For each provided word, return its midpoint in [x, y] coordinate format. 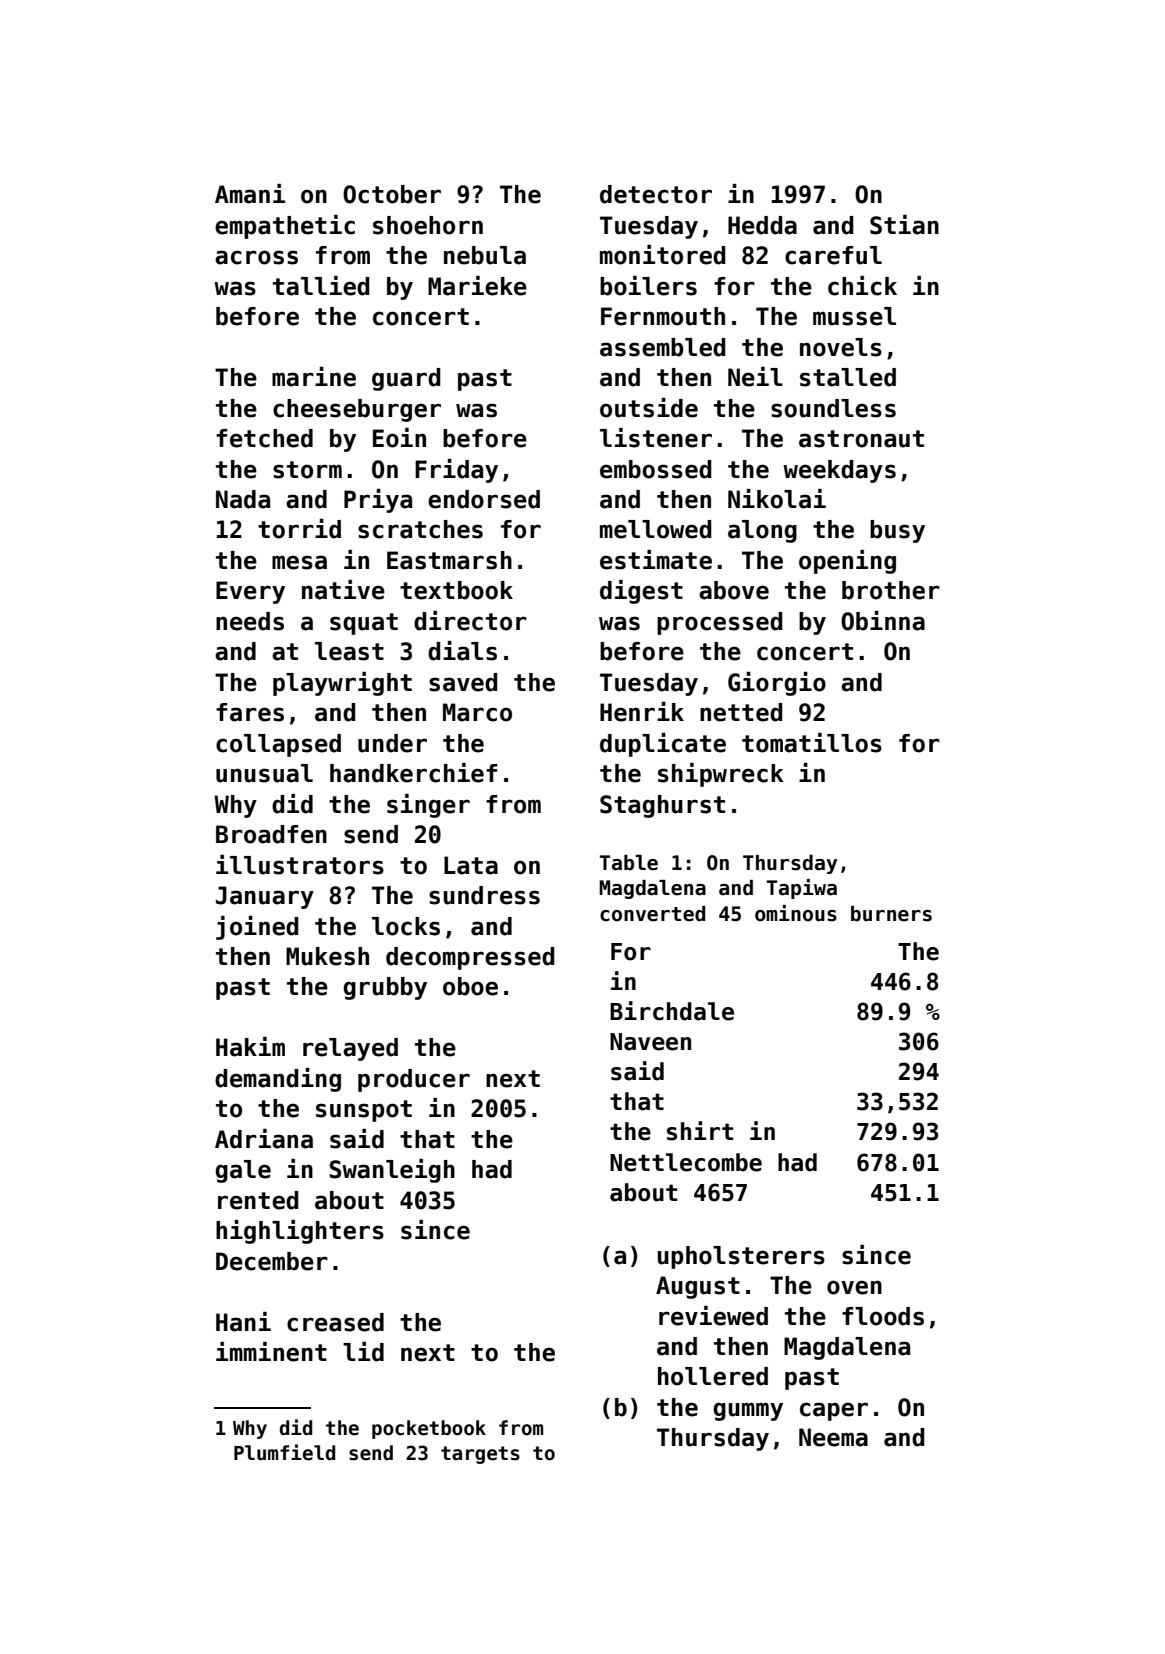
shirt [700, 1131]
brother [891, 590]
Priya [378, 501]
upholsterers [741, 1257]
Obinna [883, 621]
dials [462, 651]
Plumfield [284, 1452]
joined [257, 928]
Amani [250, 194]
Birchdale [672, 1011]
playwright [342, 684]
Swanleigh [392, 1171]
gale [243, 1171]
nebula [485, 255]
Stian [904, 225]
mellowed [656, 529]
